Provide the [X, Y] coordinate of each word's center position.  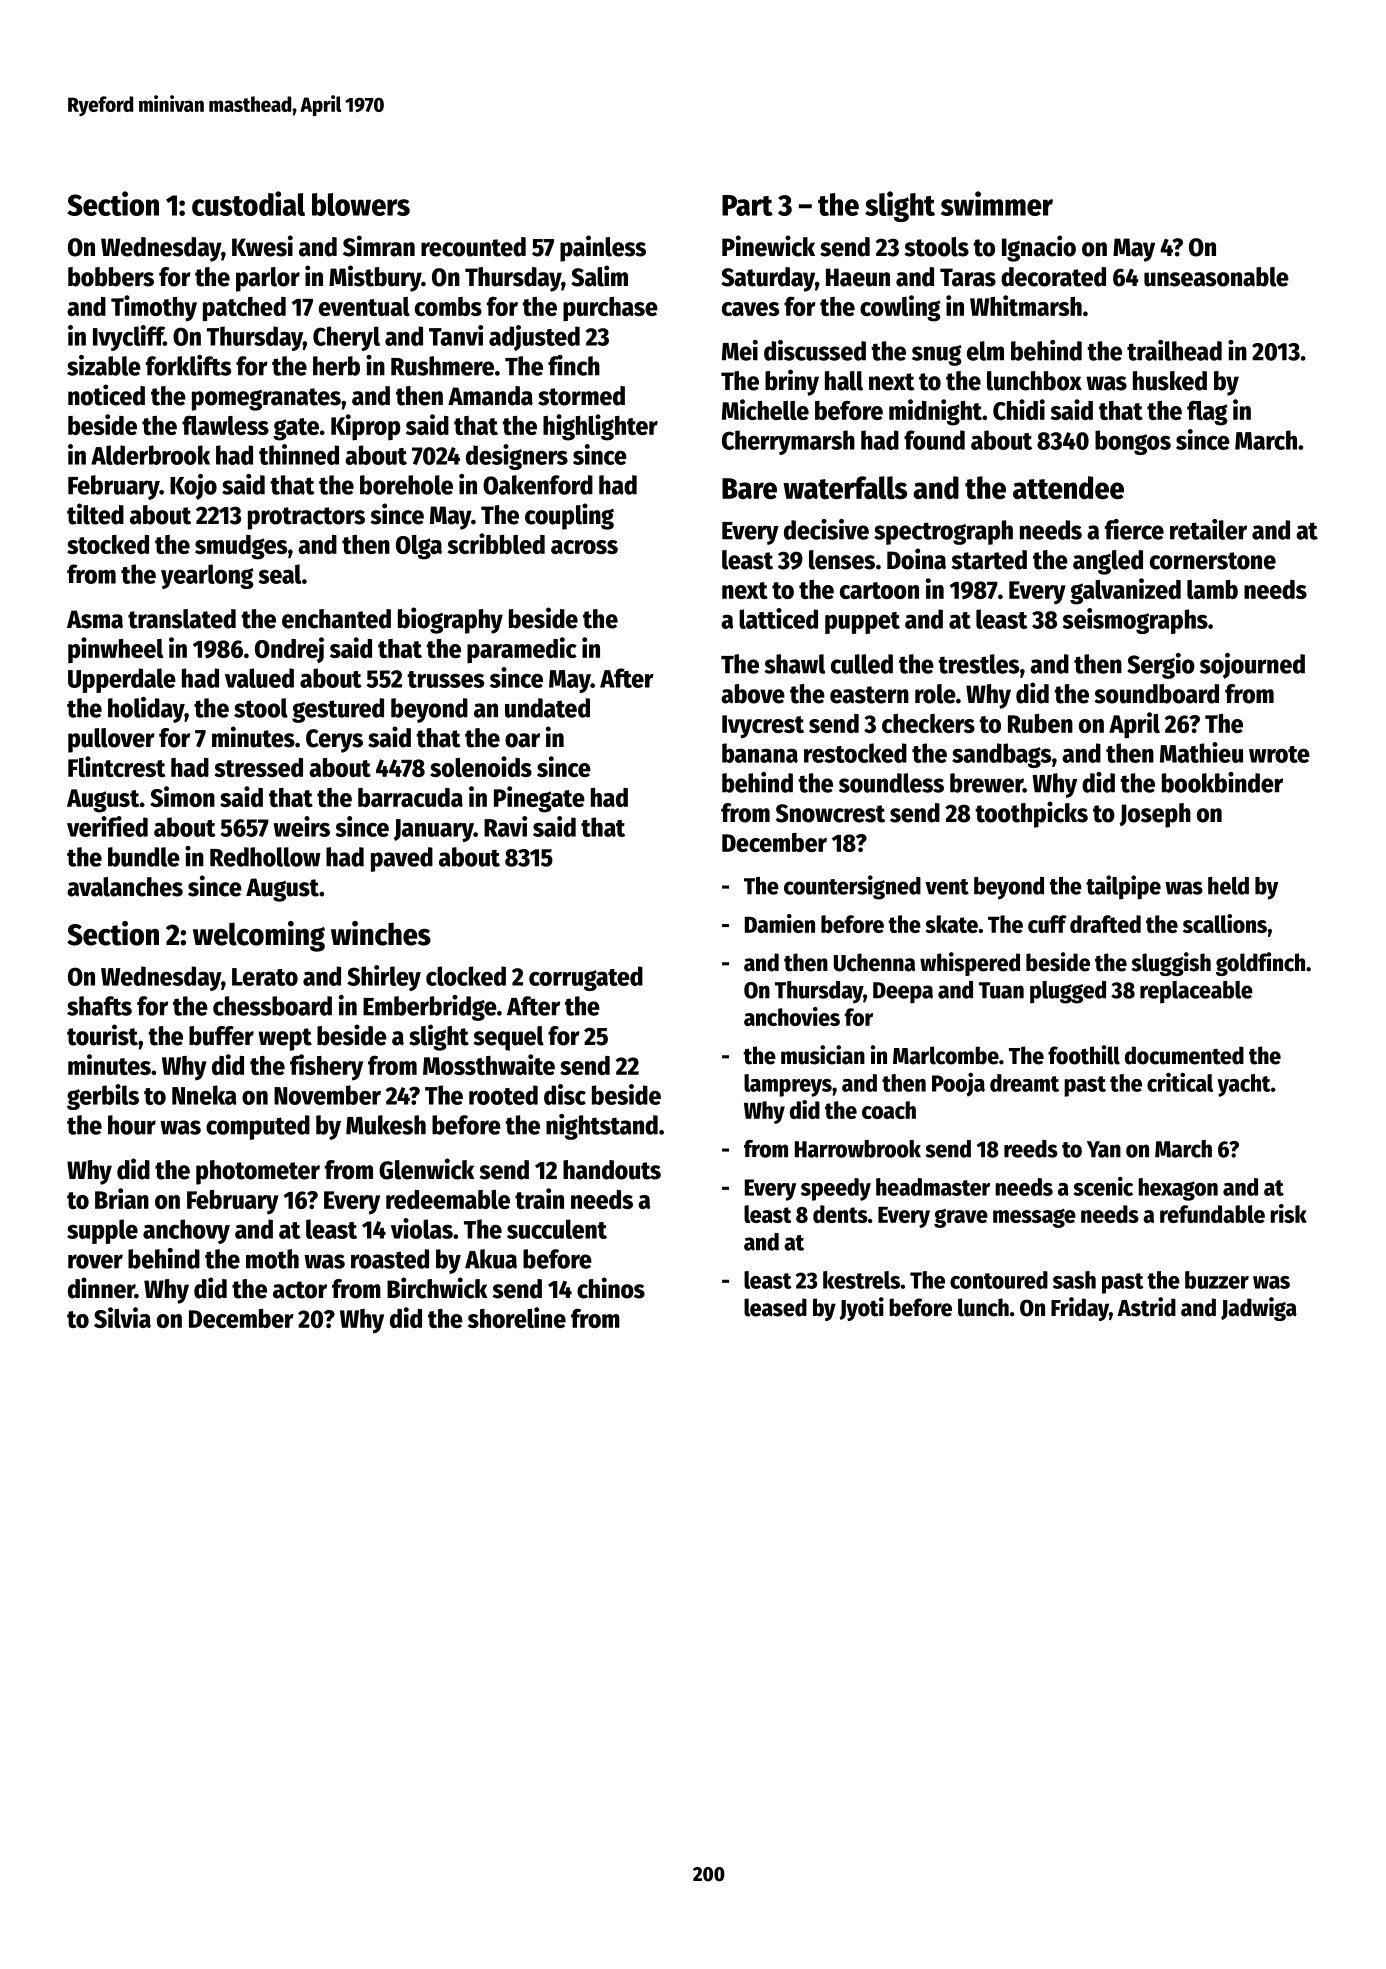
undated [547, 708]
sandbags [1001, 755]
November [327, 1095]
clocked [466, 976]
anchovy [186, 1231]
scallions [1225, 923]
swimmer [997, 203]
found [934, 440]
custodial [248, 203]
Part [747, 205]
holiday [146, 710]
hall [844, 381]
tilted [95, 514]
